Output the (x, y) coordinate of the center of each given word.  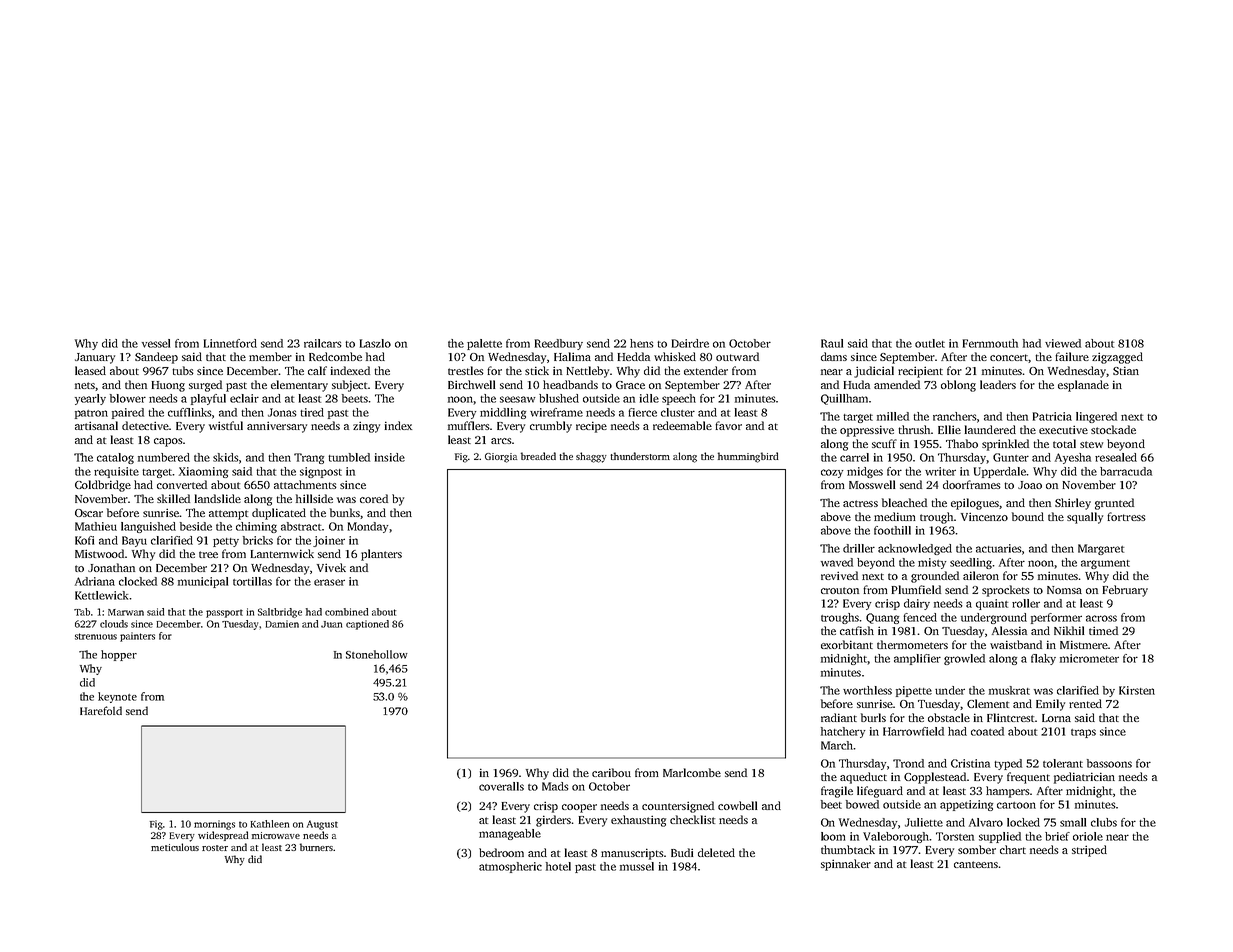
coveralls (501, 786)
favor (728, 425)
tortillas (252, 581)
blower (128, 398)
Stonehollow (377, 654)
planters (381, 555)
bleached (904, 502)
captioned (367, 625)
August (322, 825)
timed (1103, 630)
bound (1028, 516)
